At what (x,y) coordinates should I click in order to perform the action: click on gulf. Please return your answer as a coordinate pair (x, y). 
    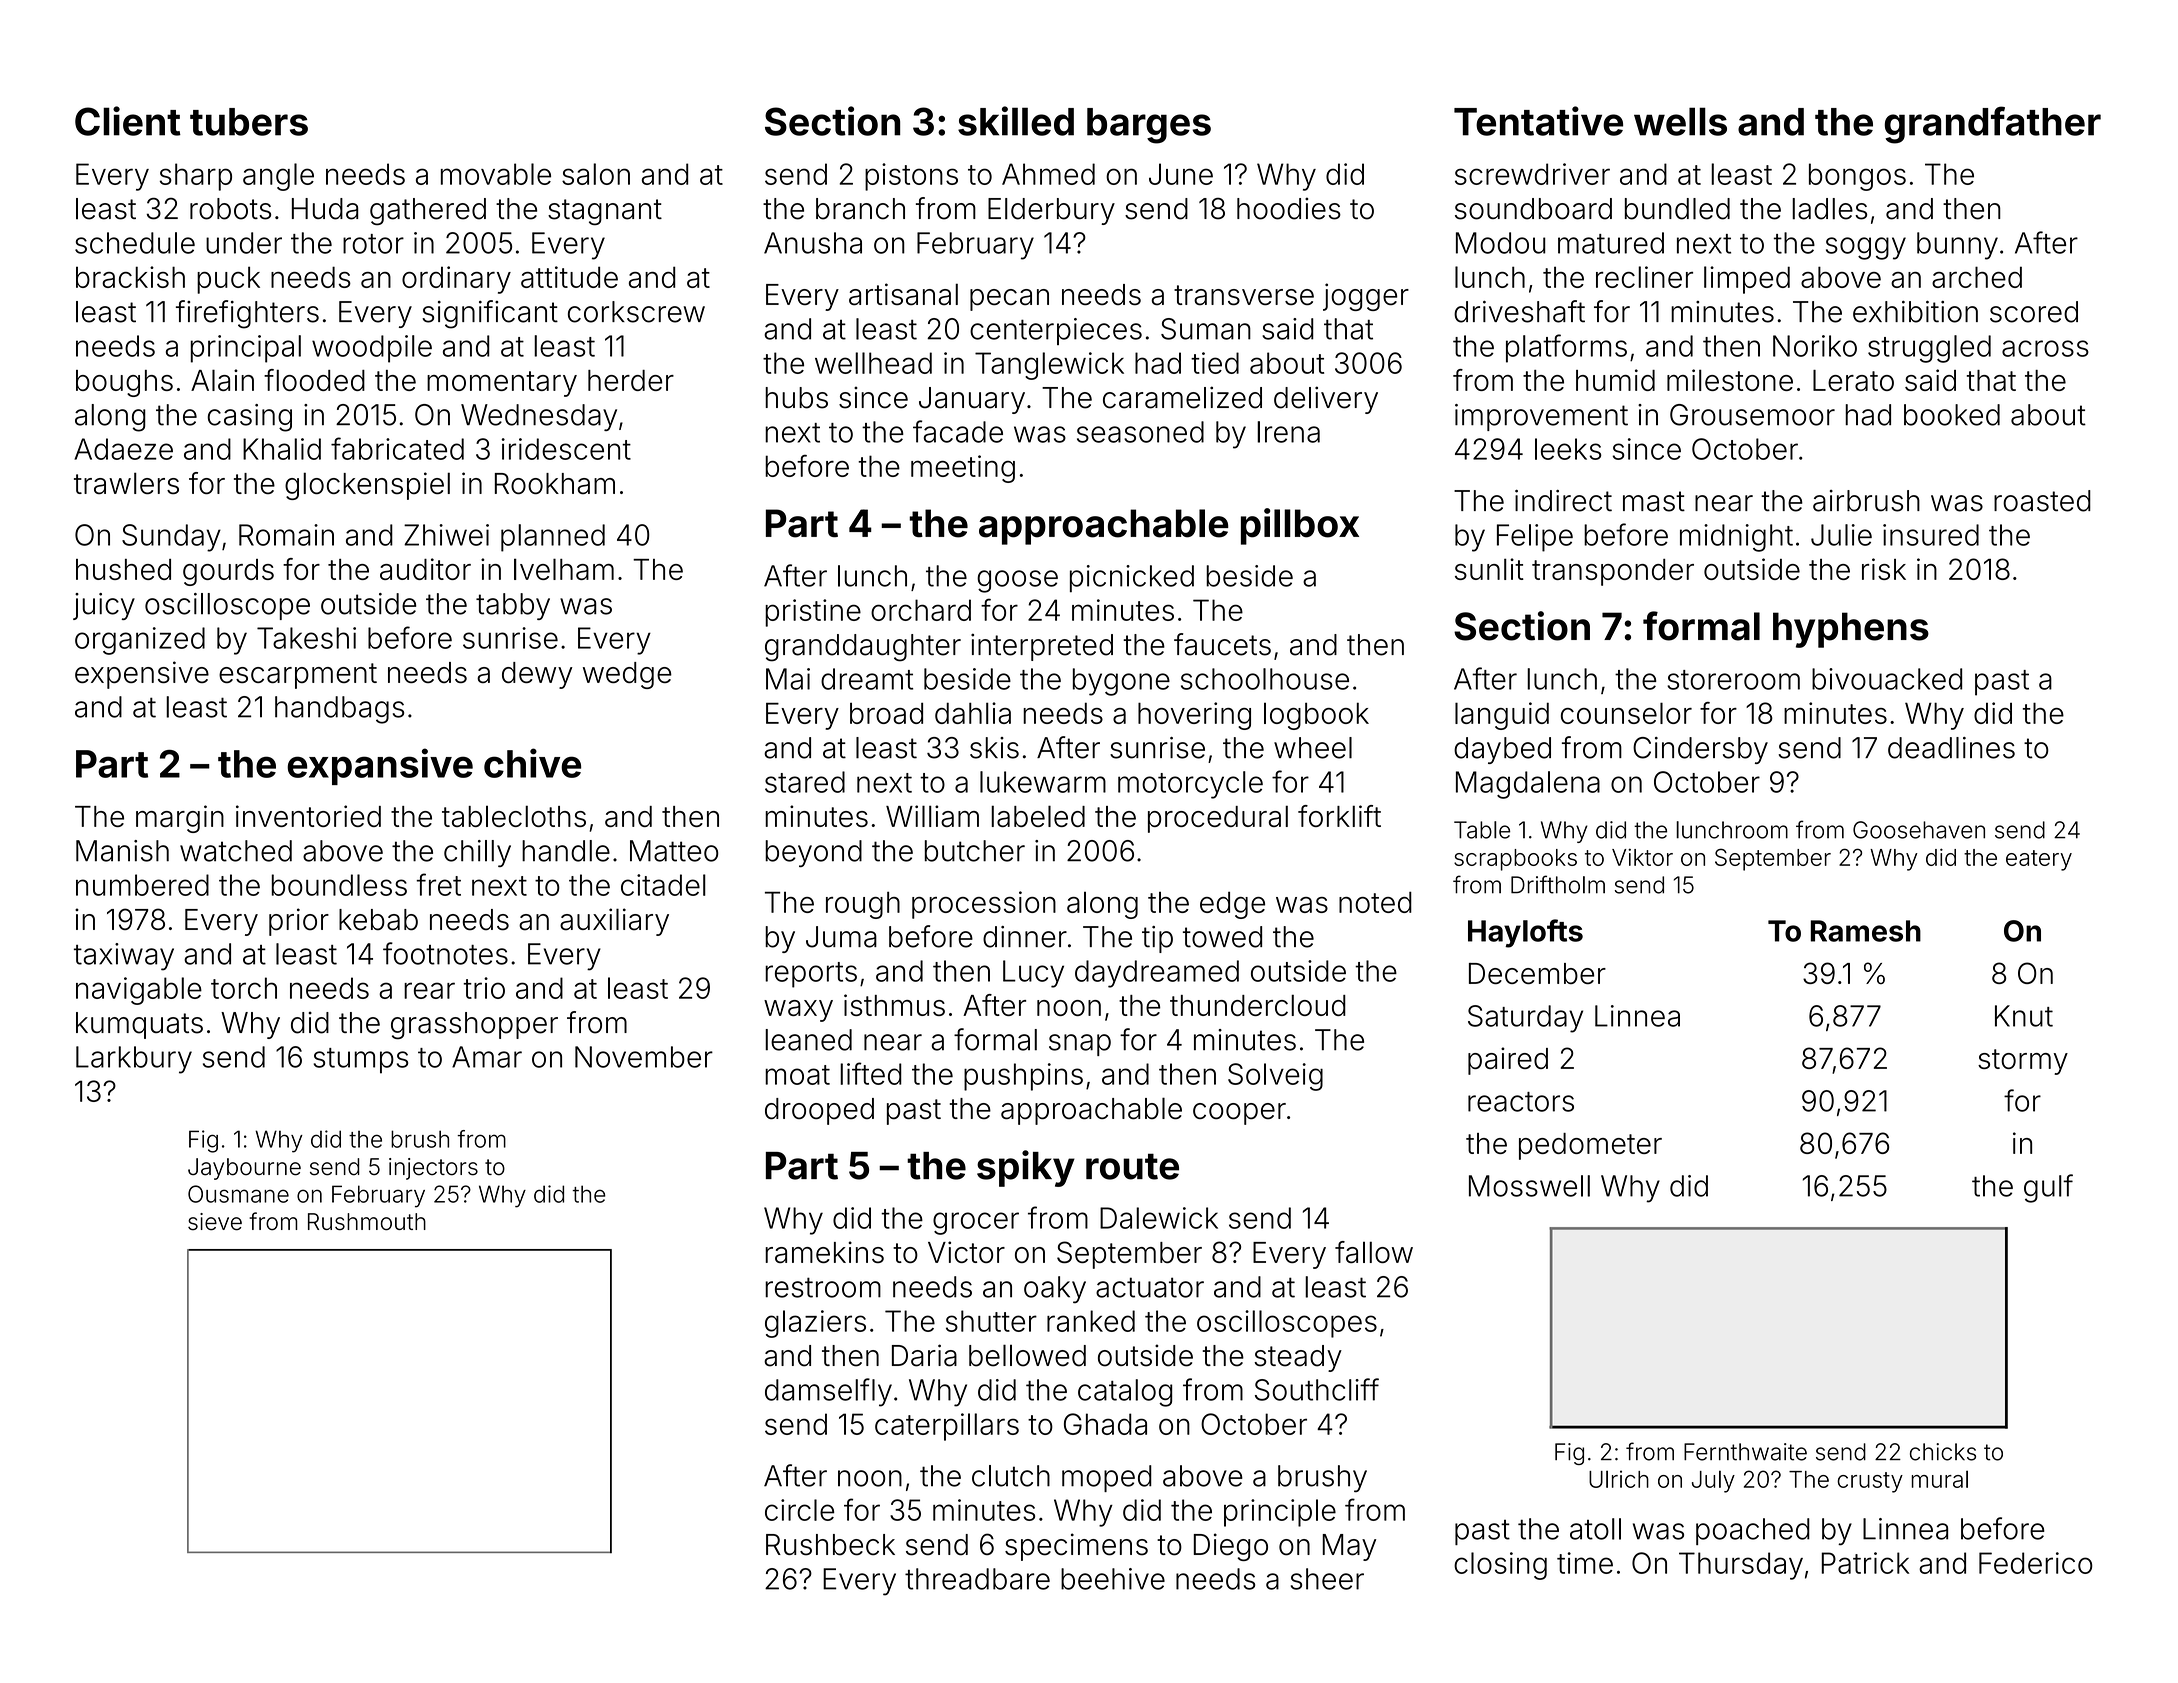
    Looking at the image, I should click on (2048, 1188).
